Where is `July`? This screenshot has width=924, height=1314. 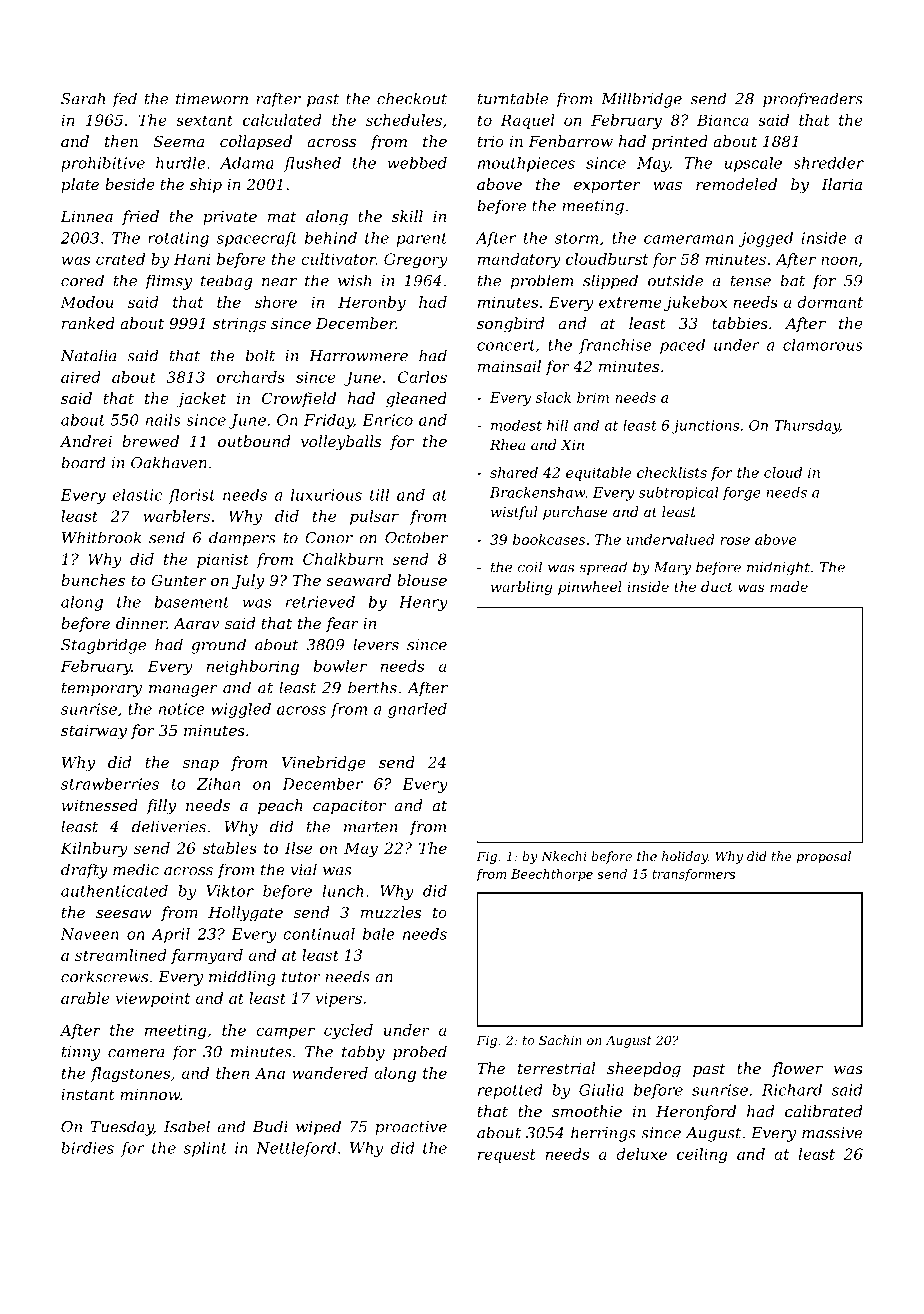
July is located at coordinates (248, 582).
